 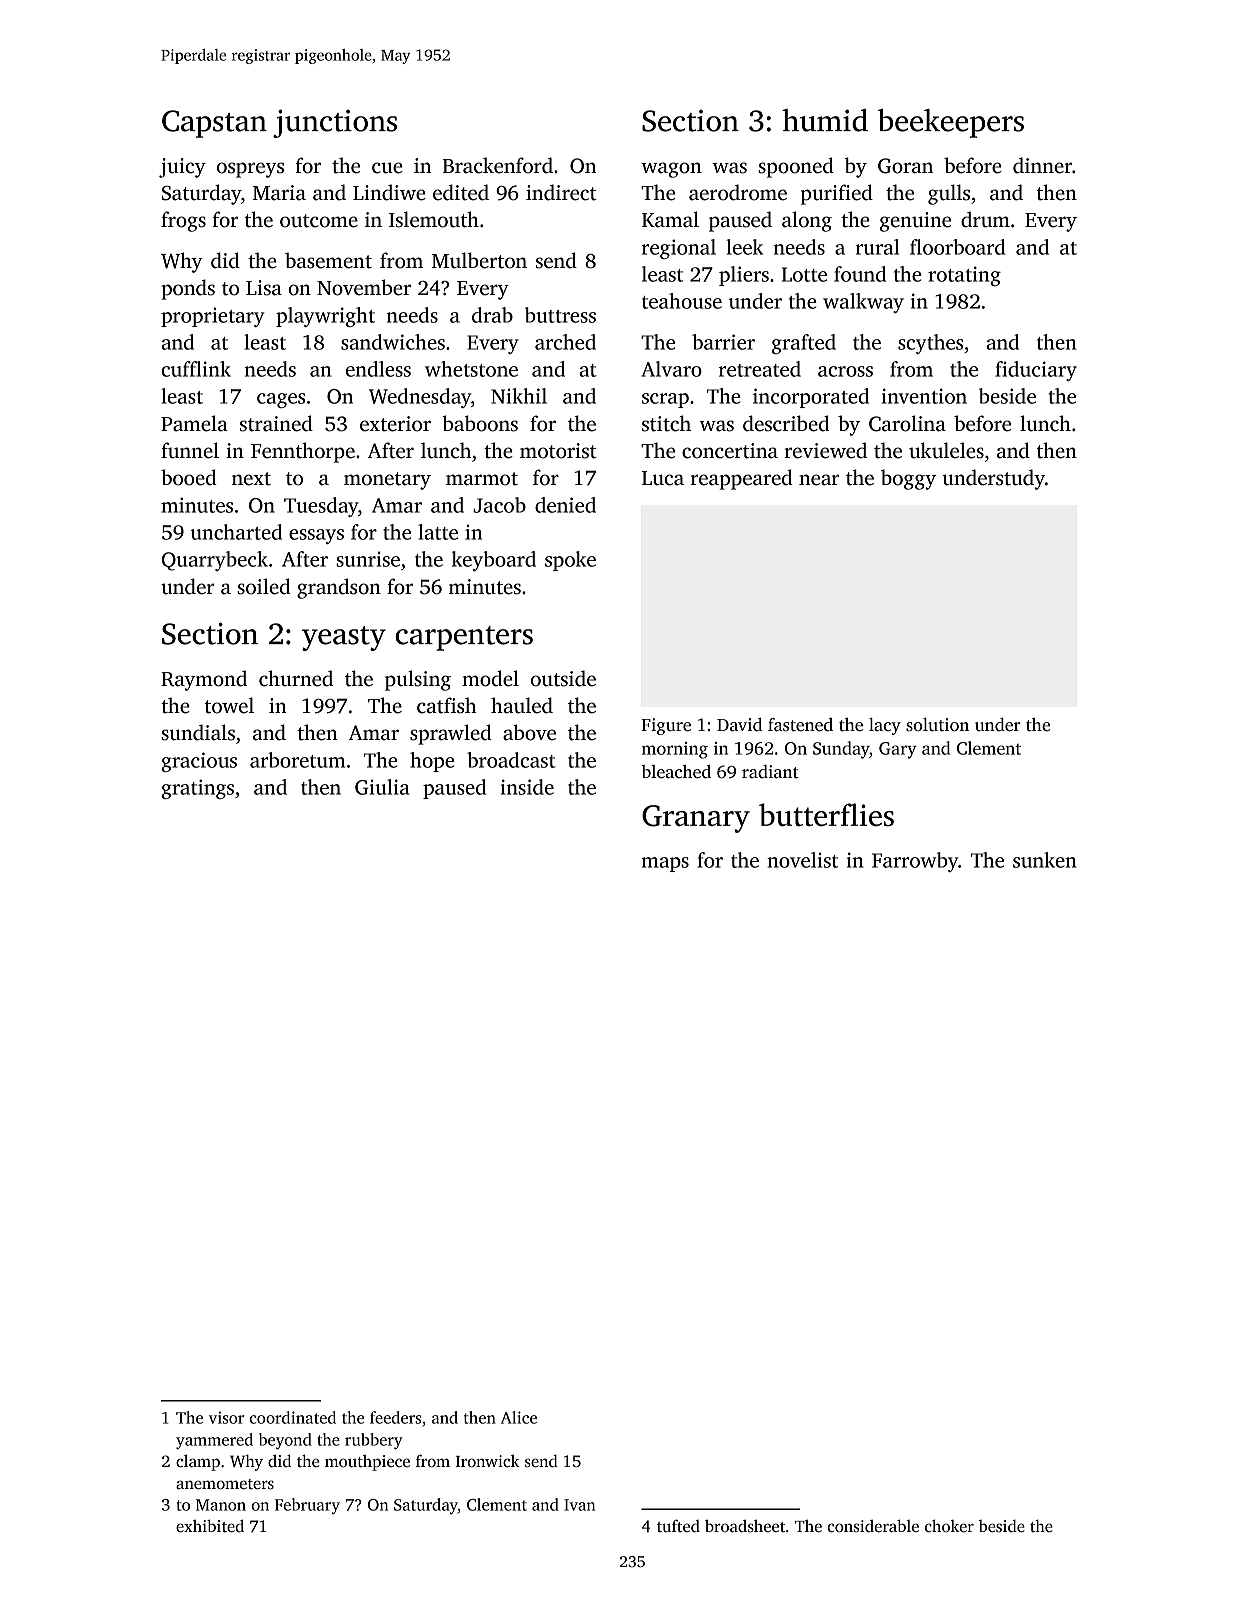 I want to click on drum, so click(x=985, y=219).
